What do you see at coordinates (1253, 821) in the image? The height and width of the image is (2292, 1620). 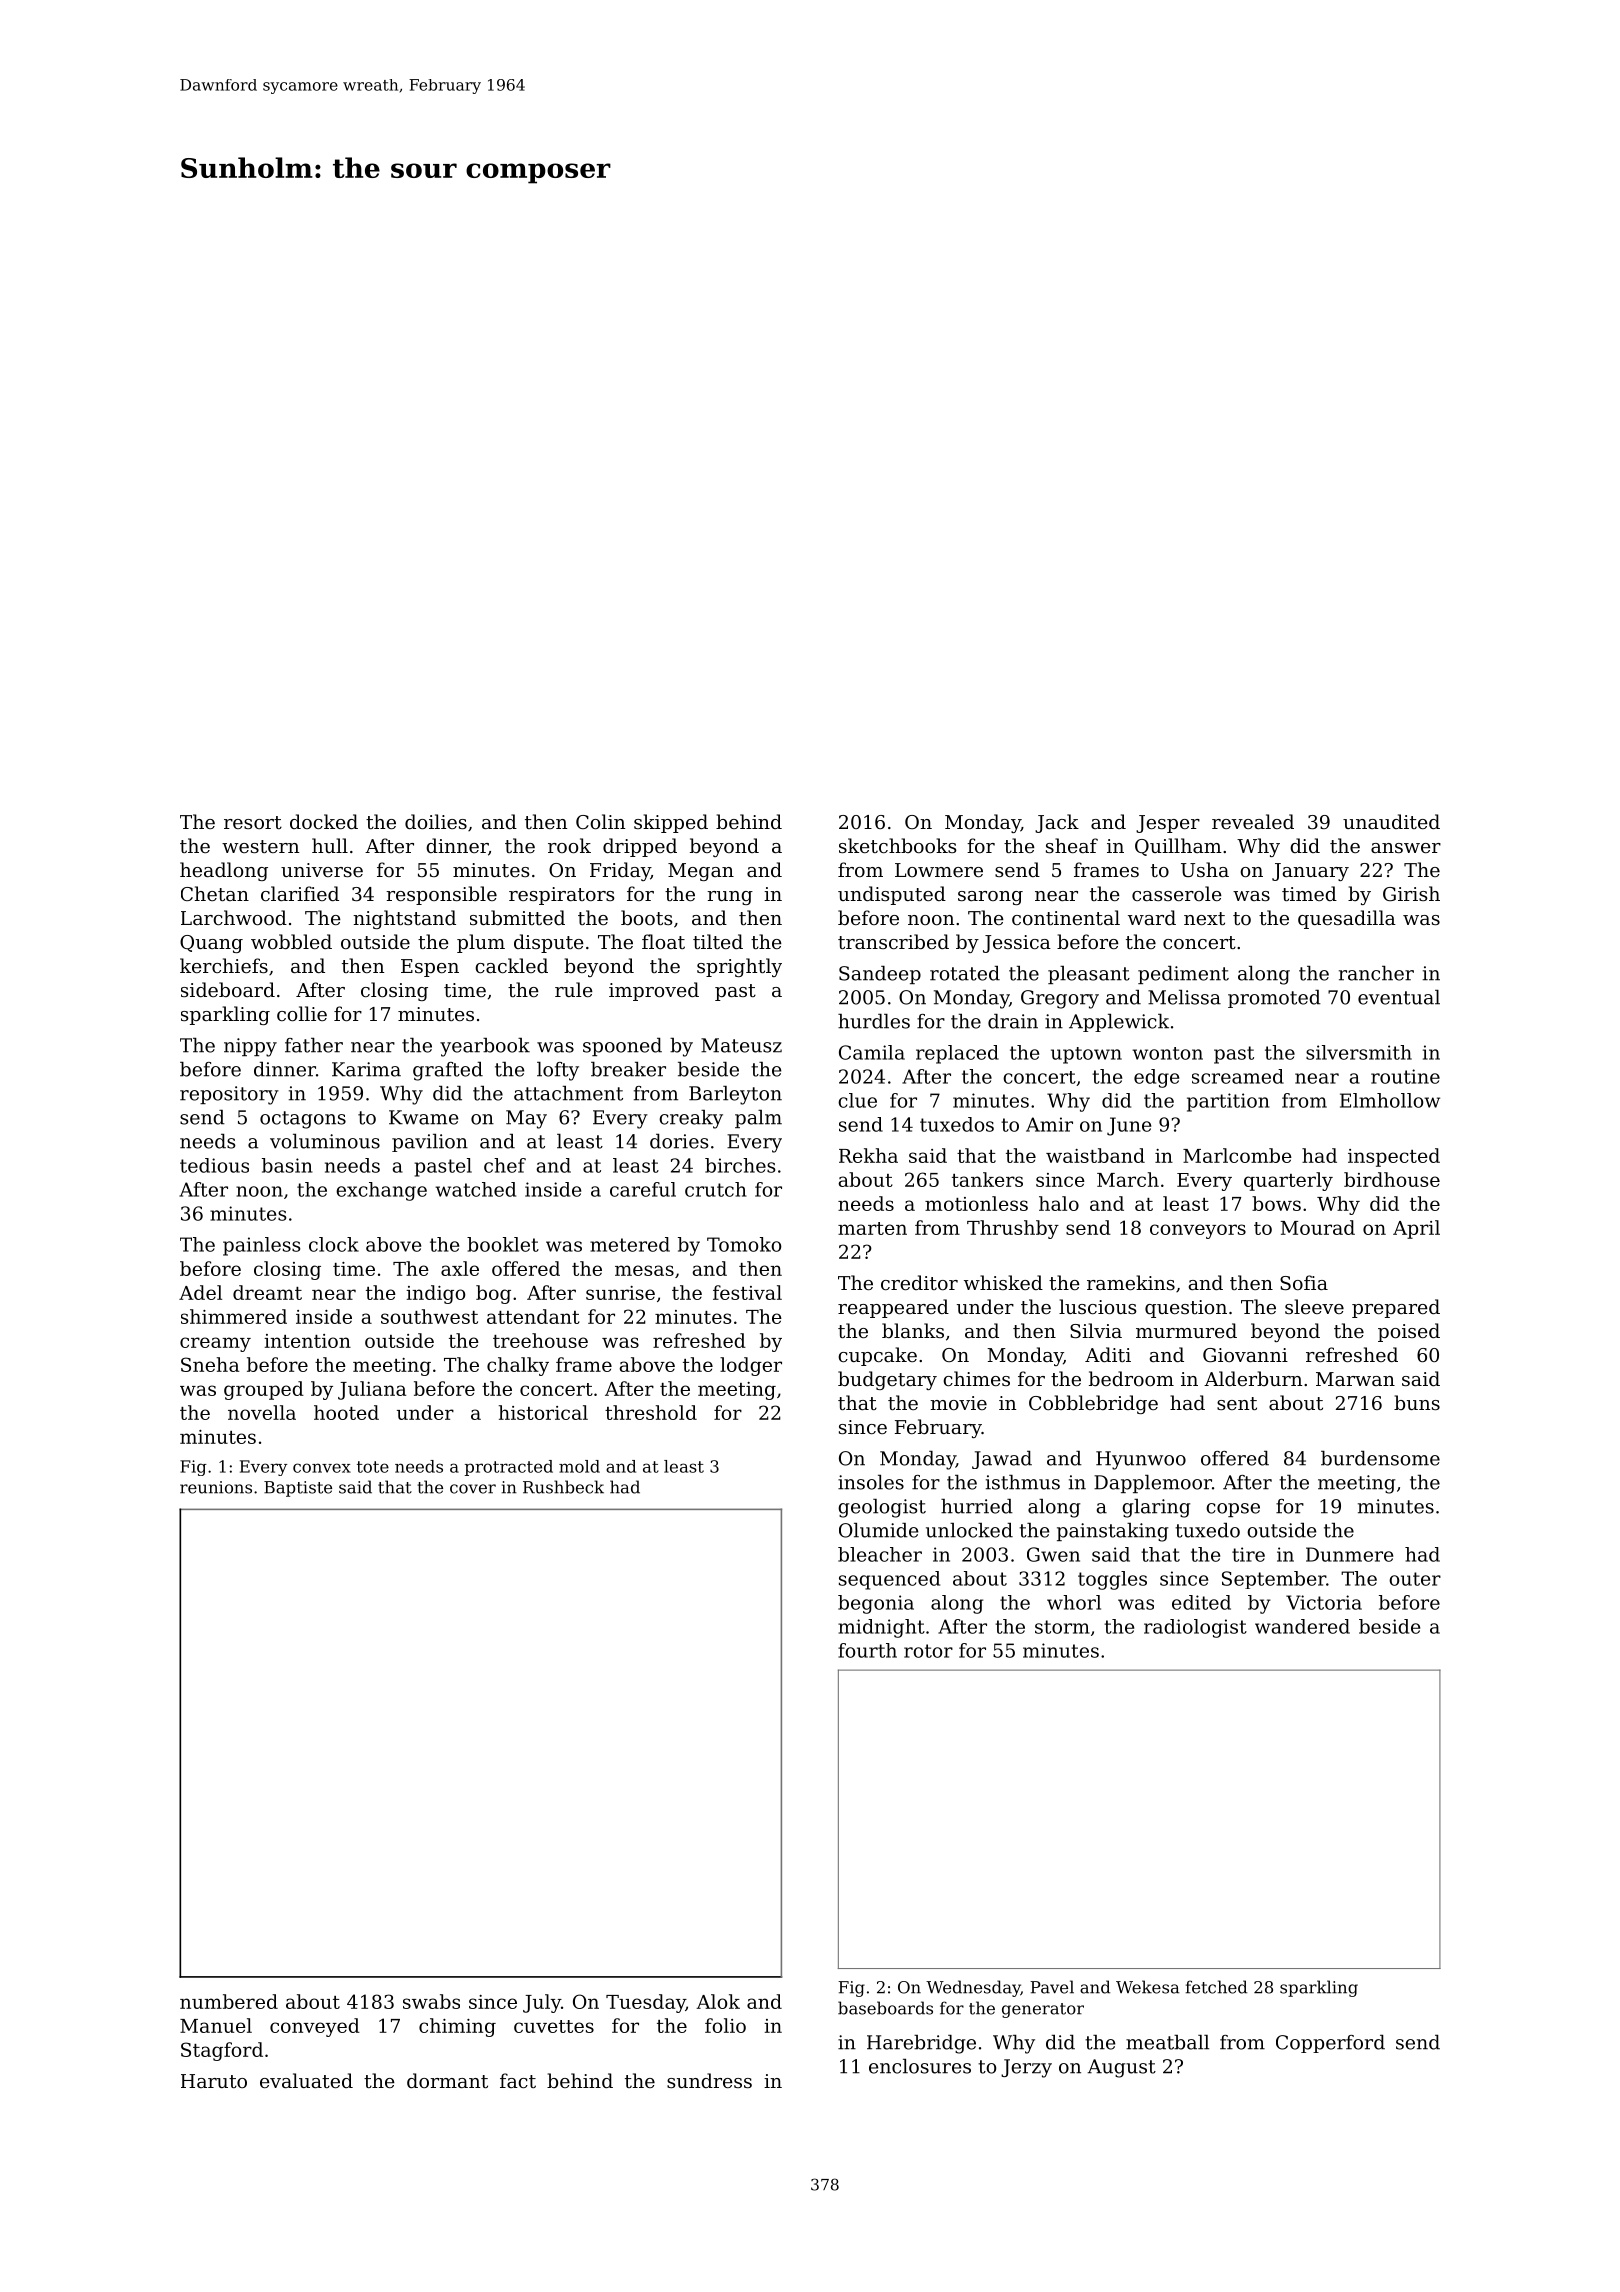 I see `revealed` at bounding box center [1253, 821].
